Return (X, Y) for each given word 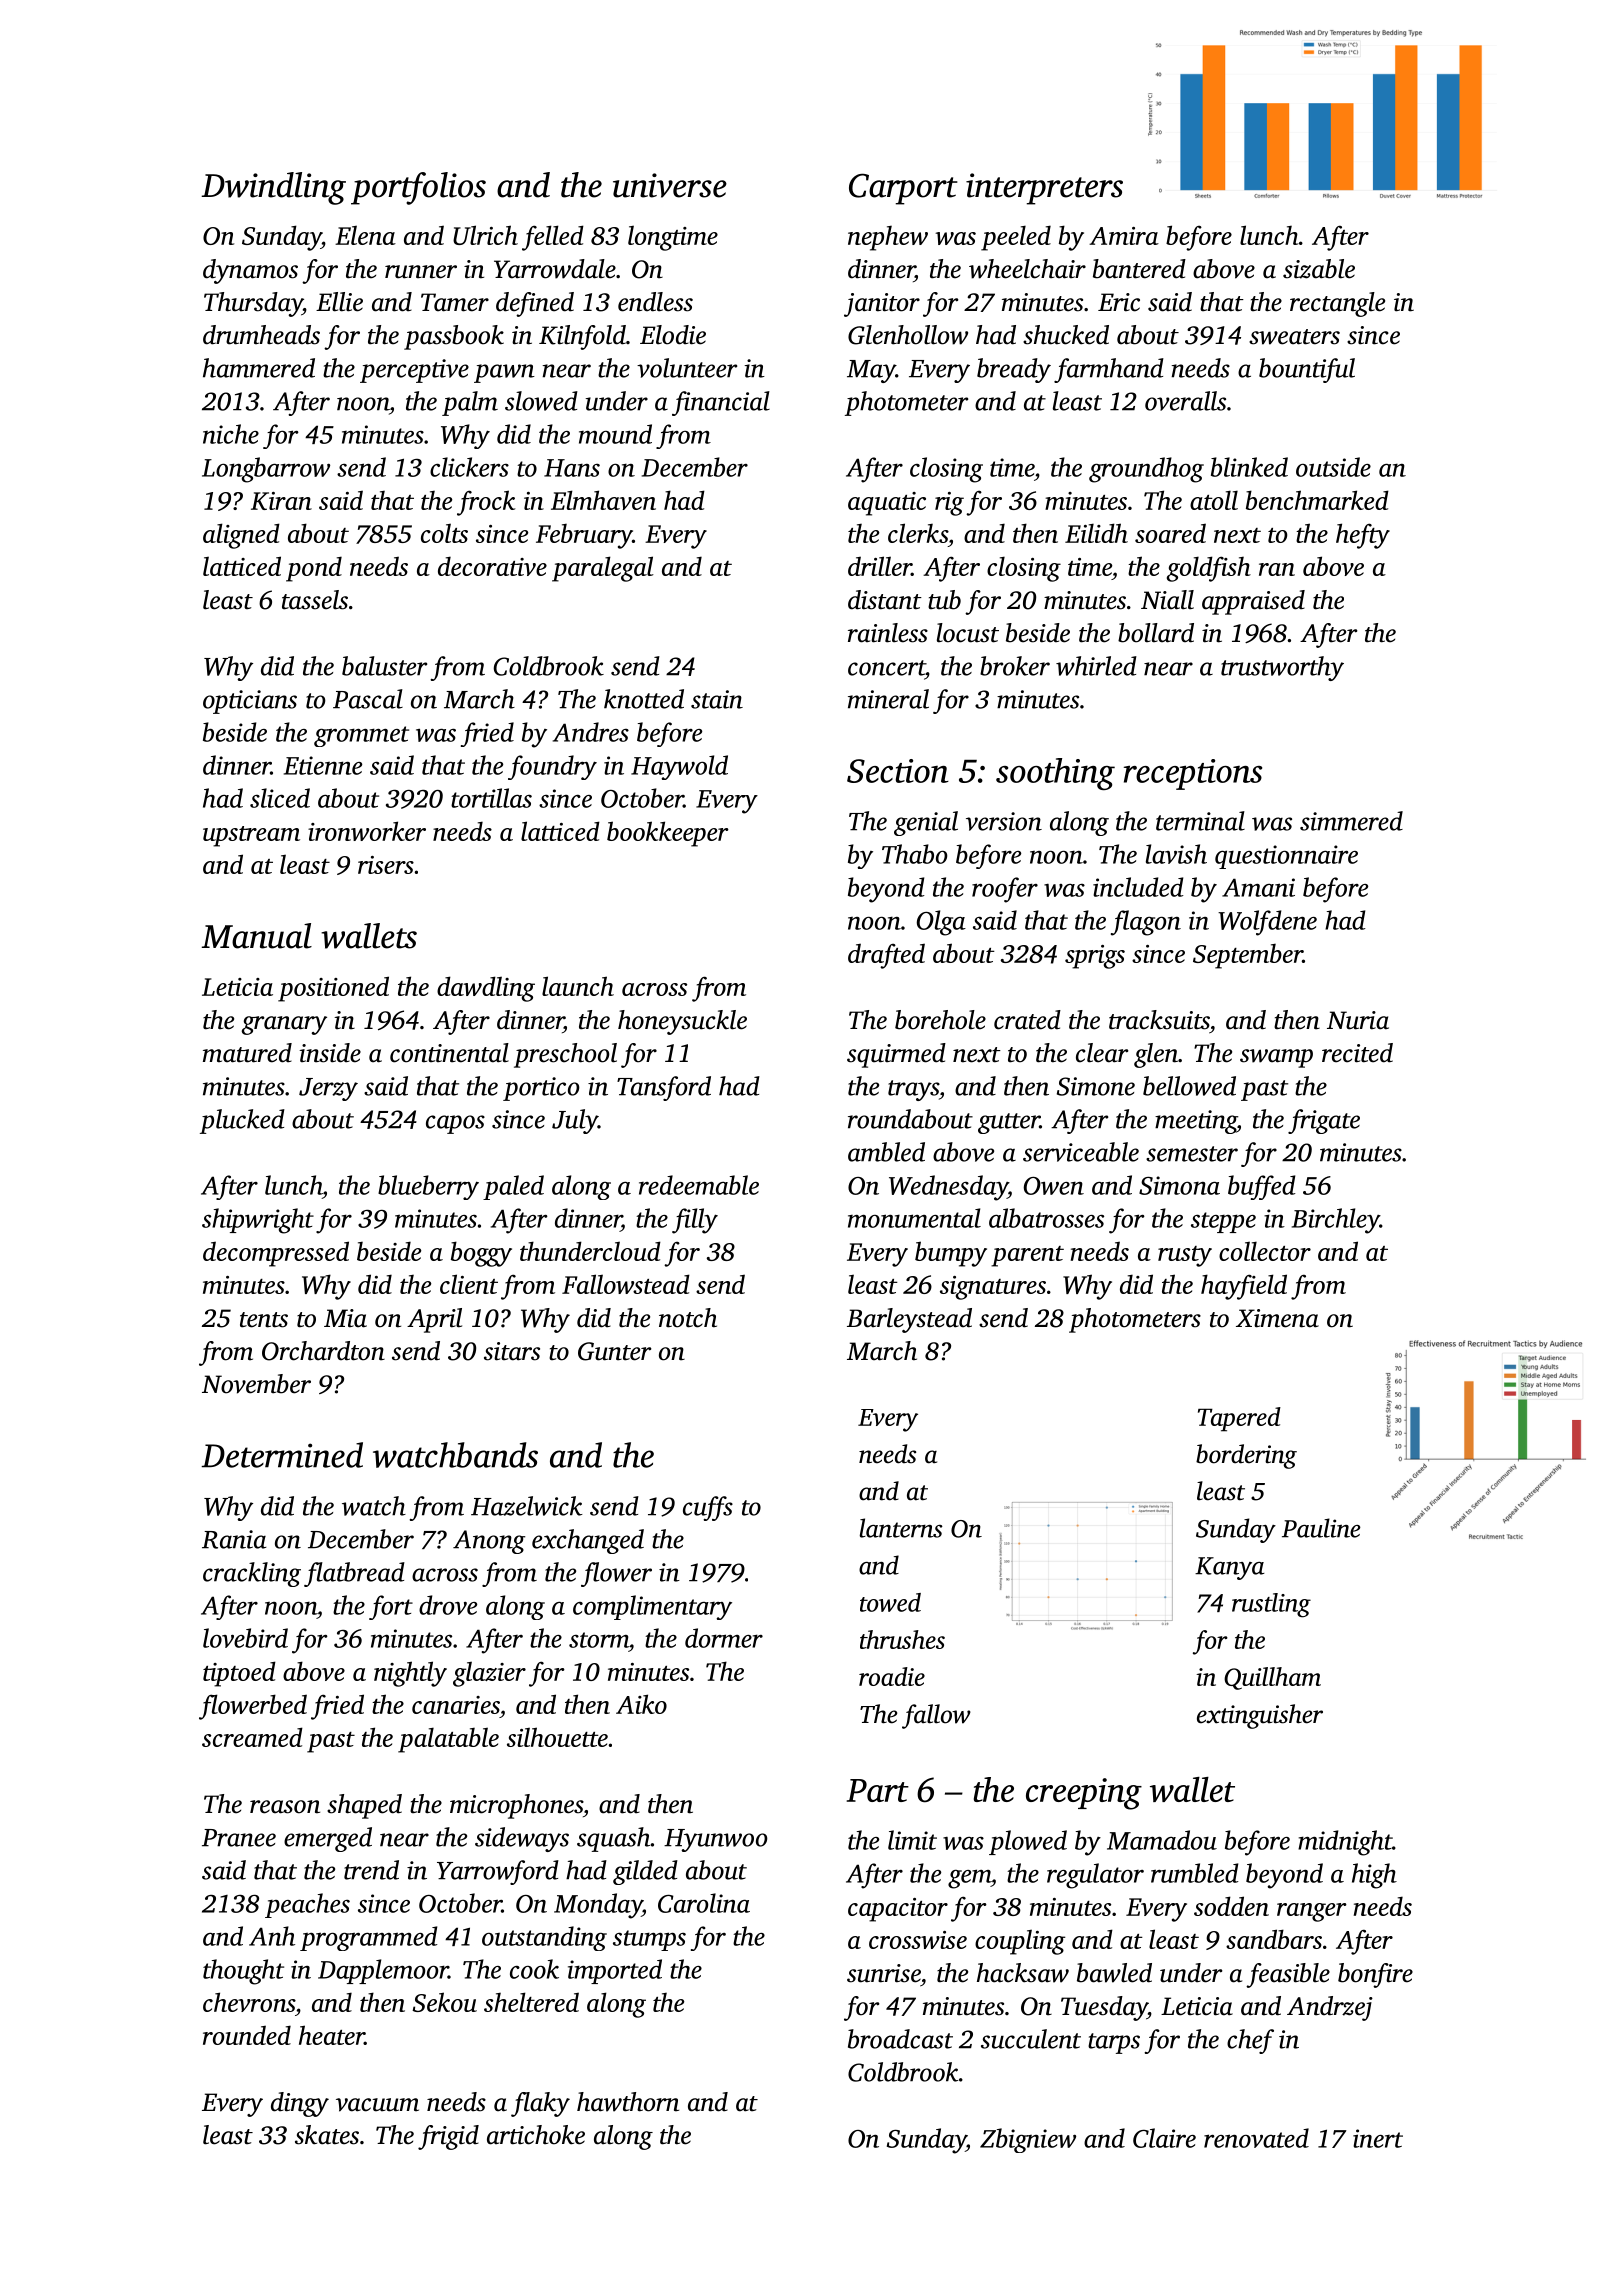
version (1004, 821)
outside (1333, 467)
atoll (1214, 500)
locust (968, 633)
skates (327, 2135)
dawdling (486, 989)
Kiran (281, 501)
